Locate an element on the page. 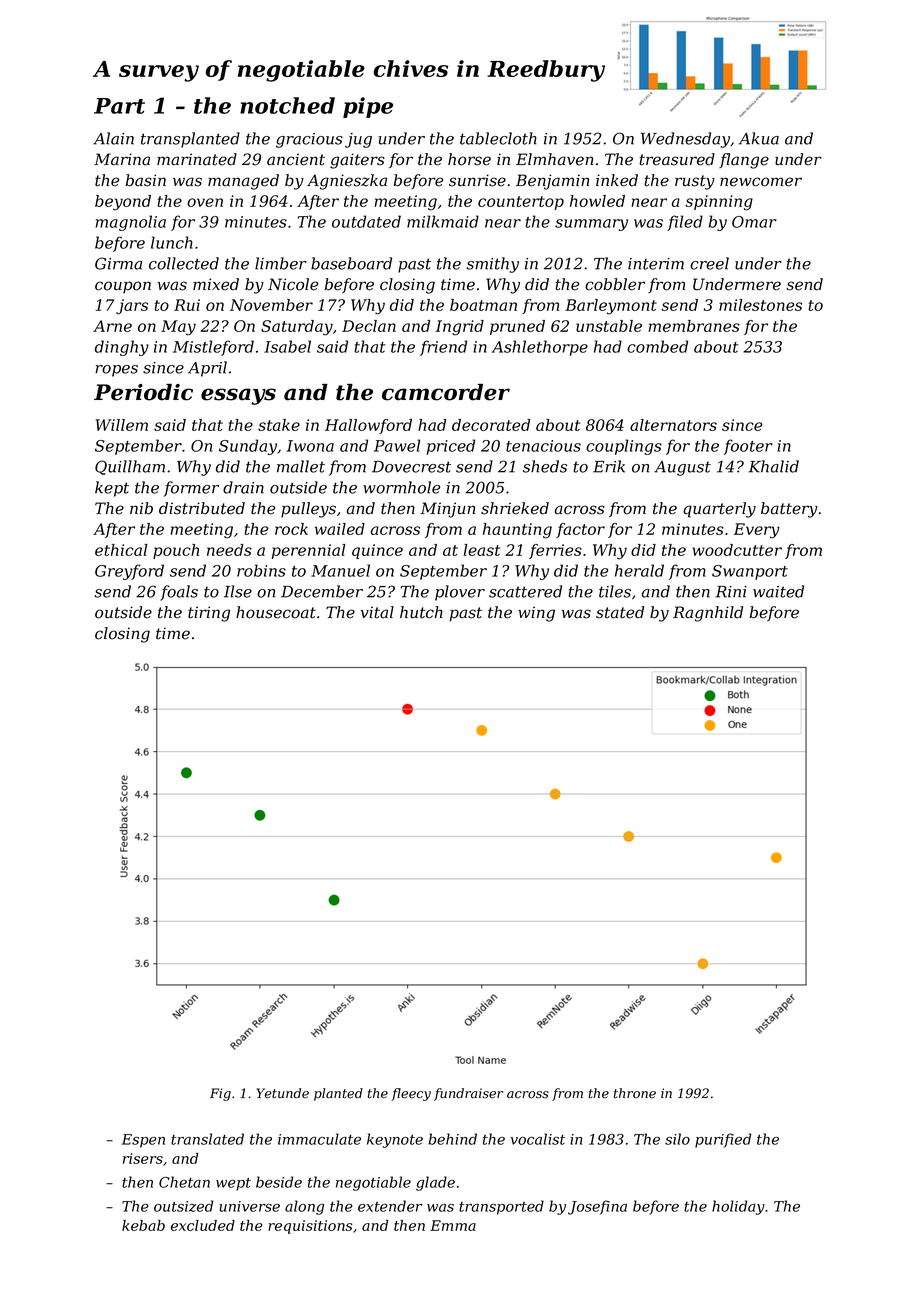 The image size is (924, 1308). Yetunde is located at coordinates (283, 1093).
